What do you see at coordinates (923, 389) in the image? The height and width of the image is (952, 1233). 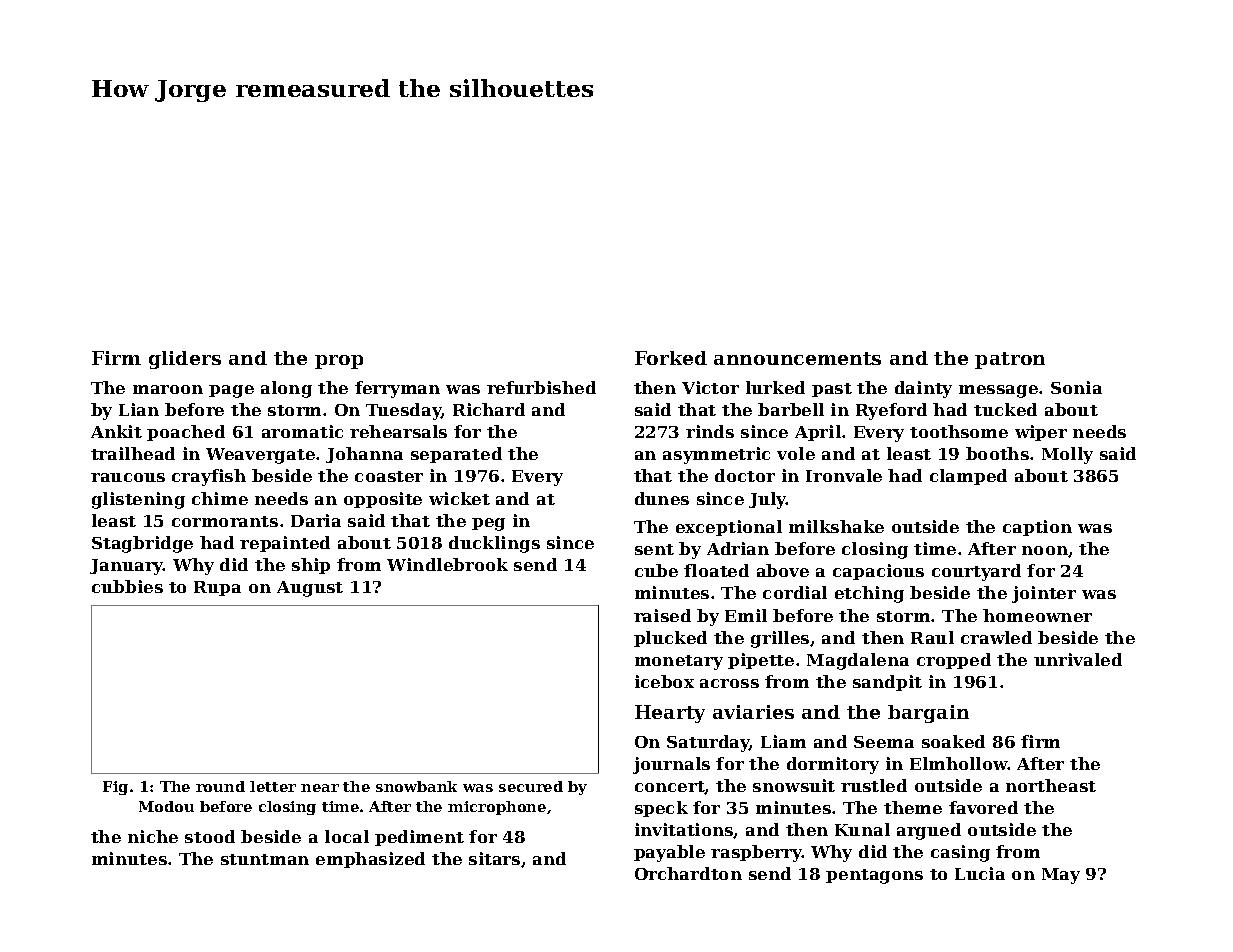 I see `dainty` at bounding box center [923, 389].
